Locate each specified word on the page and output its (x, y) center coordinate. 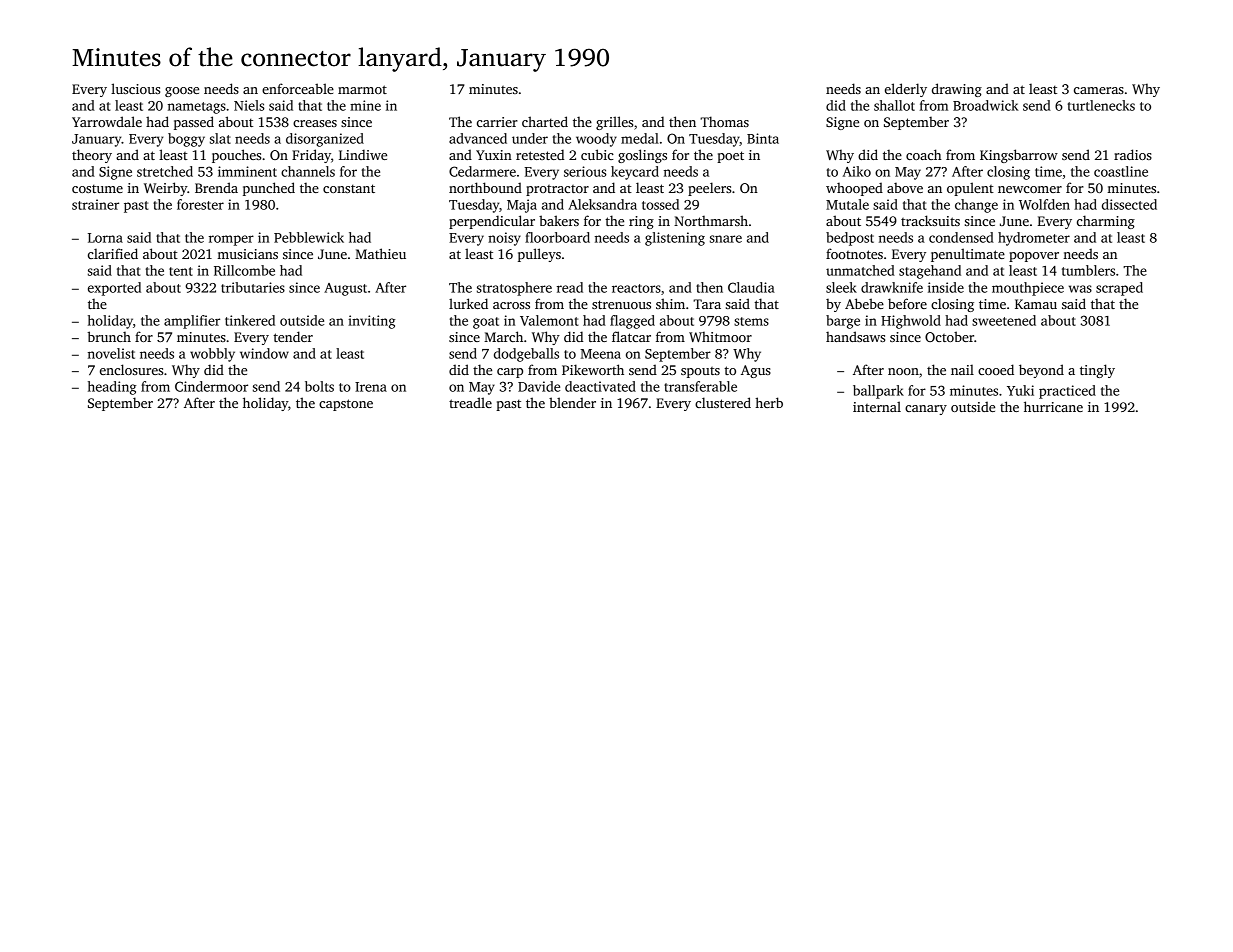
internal (877, 406)
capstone (346, 405)
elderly (906, 90)
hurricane (1053, 406)
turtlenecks (1101, 105)
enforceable (298, 88)
